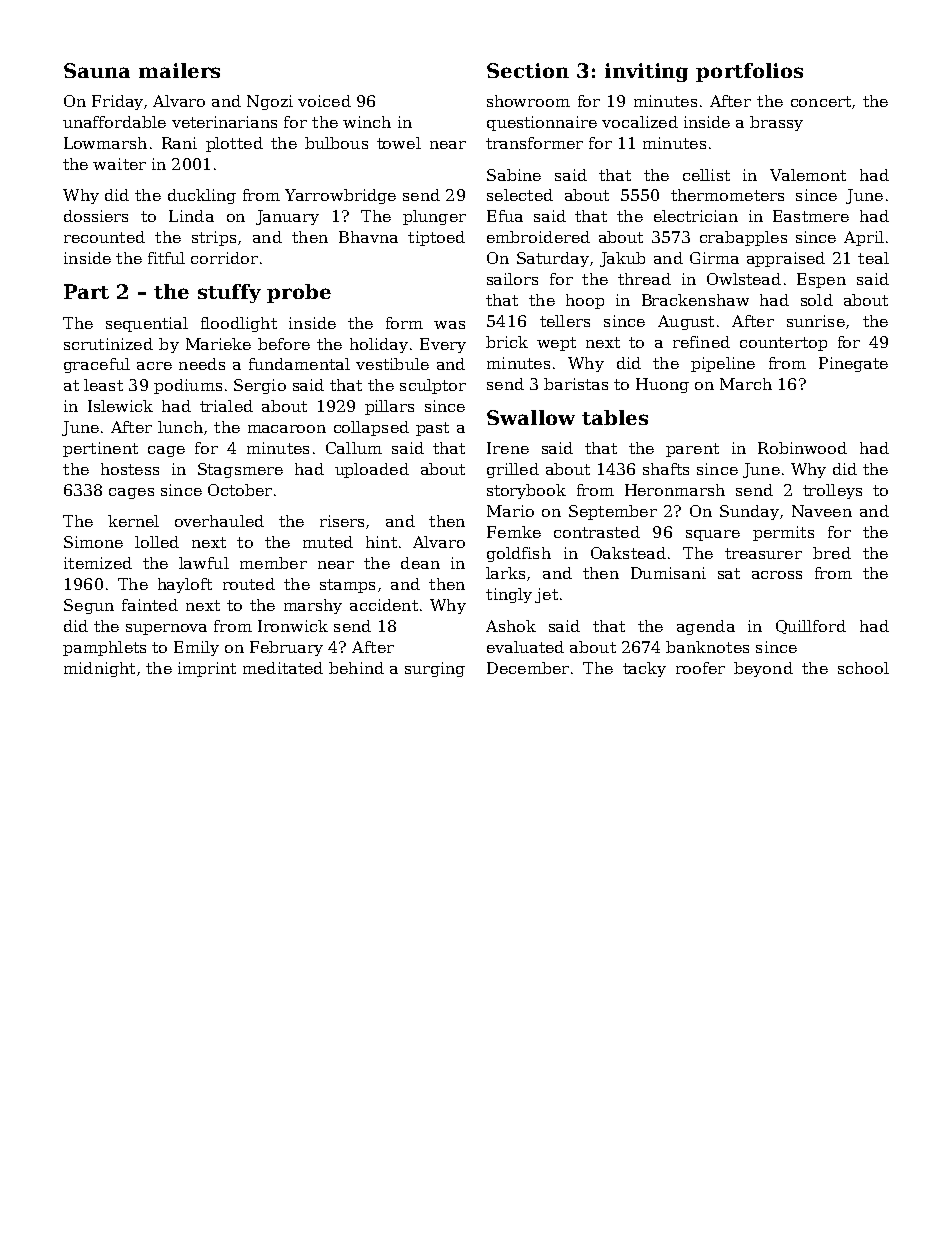 The image size is (952, 1233). Describe the element at coordinates (746, 384) in the screenshot. I see `March` at that location.
